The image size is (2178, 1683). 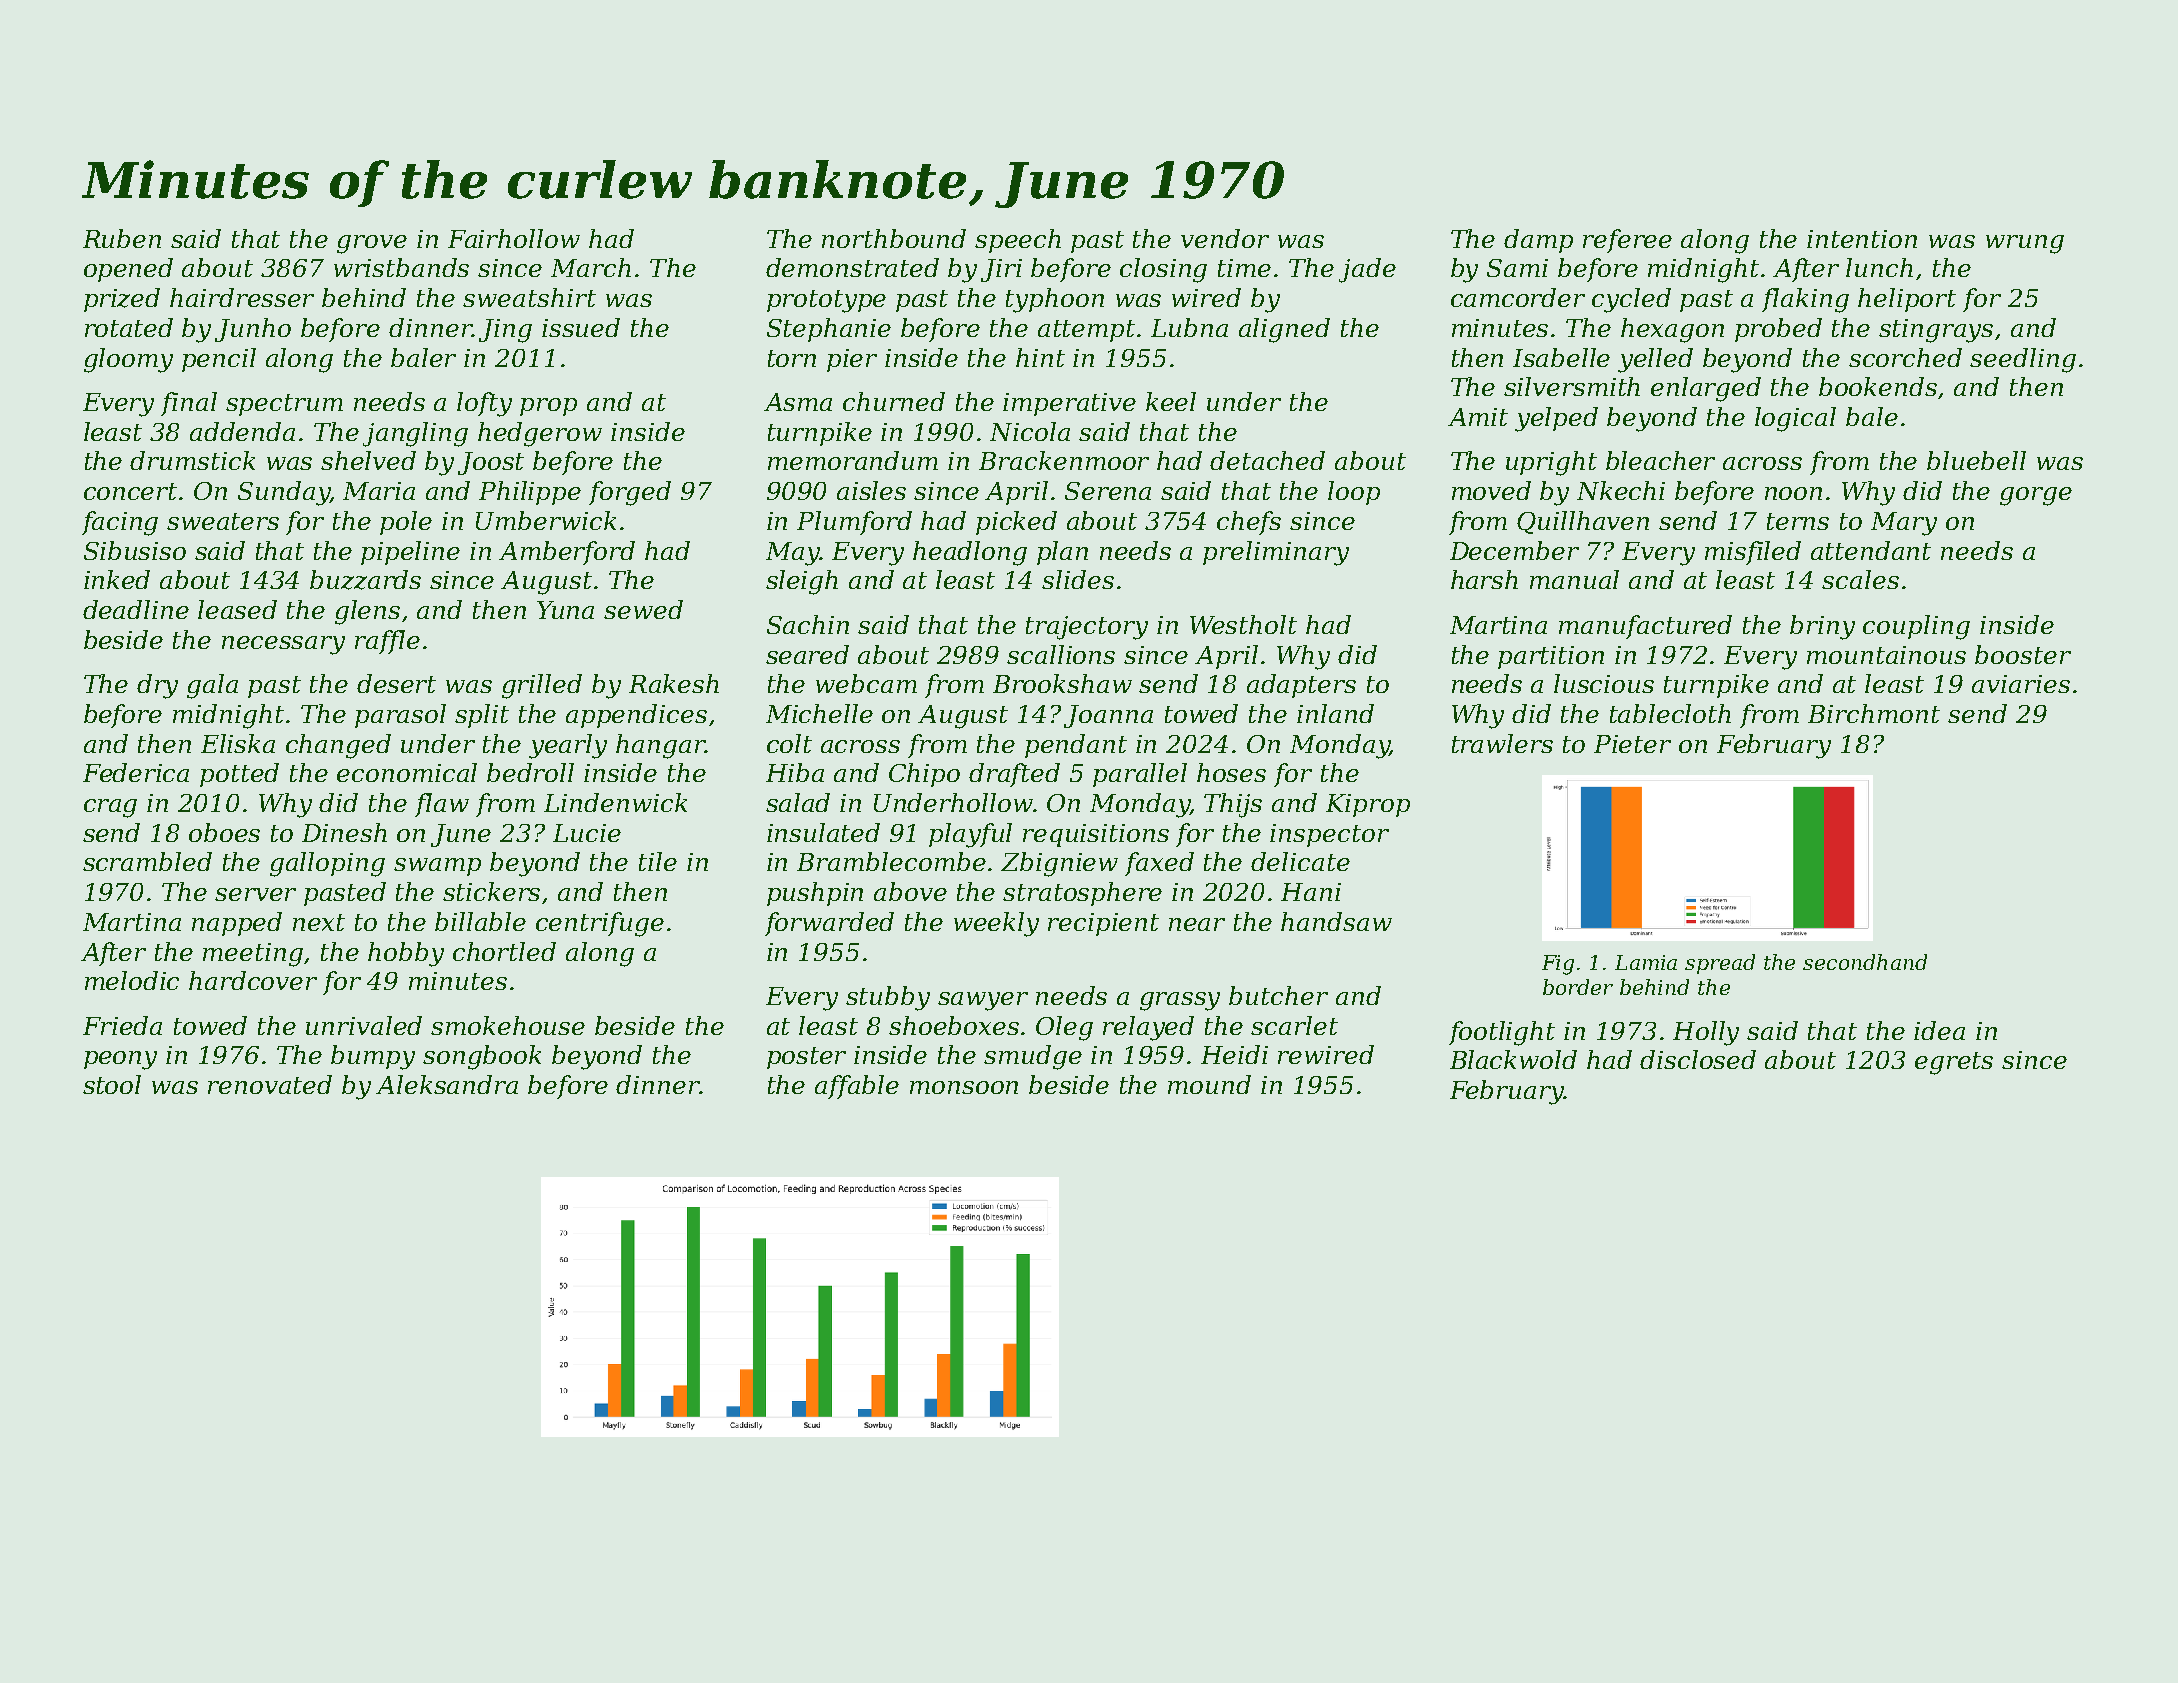 What do you see at coordinates (1502, 743) in the screenshot?
I see `trawlers` at bounding box center [1502, 743].
